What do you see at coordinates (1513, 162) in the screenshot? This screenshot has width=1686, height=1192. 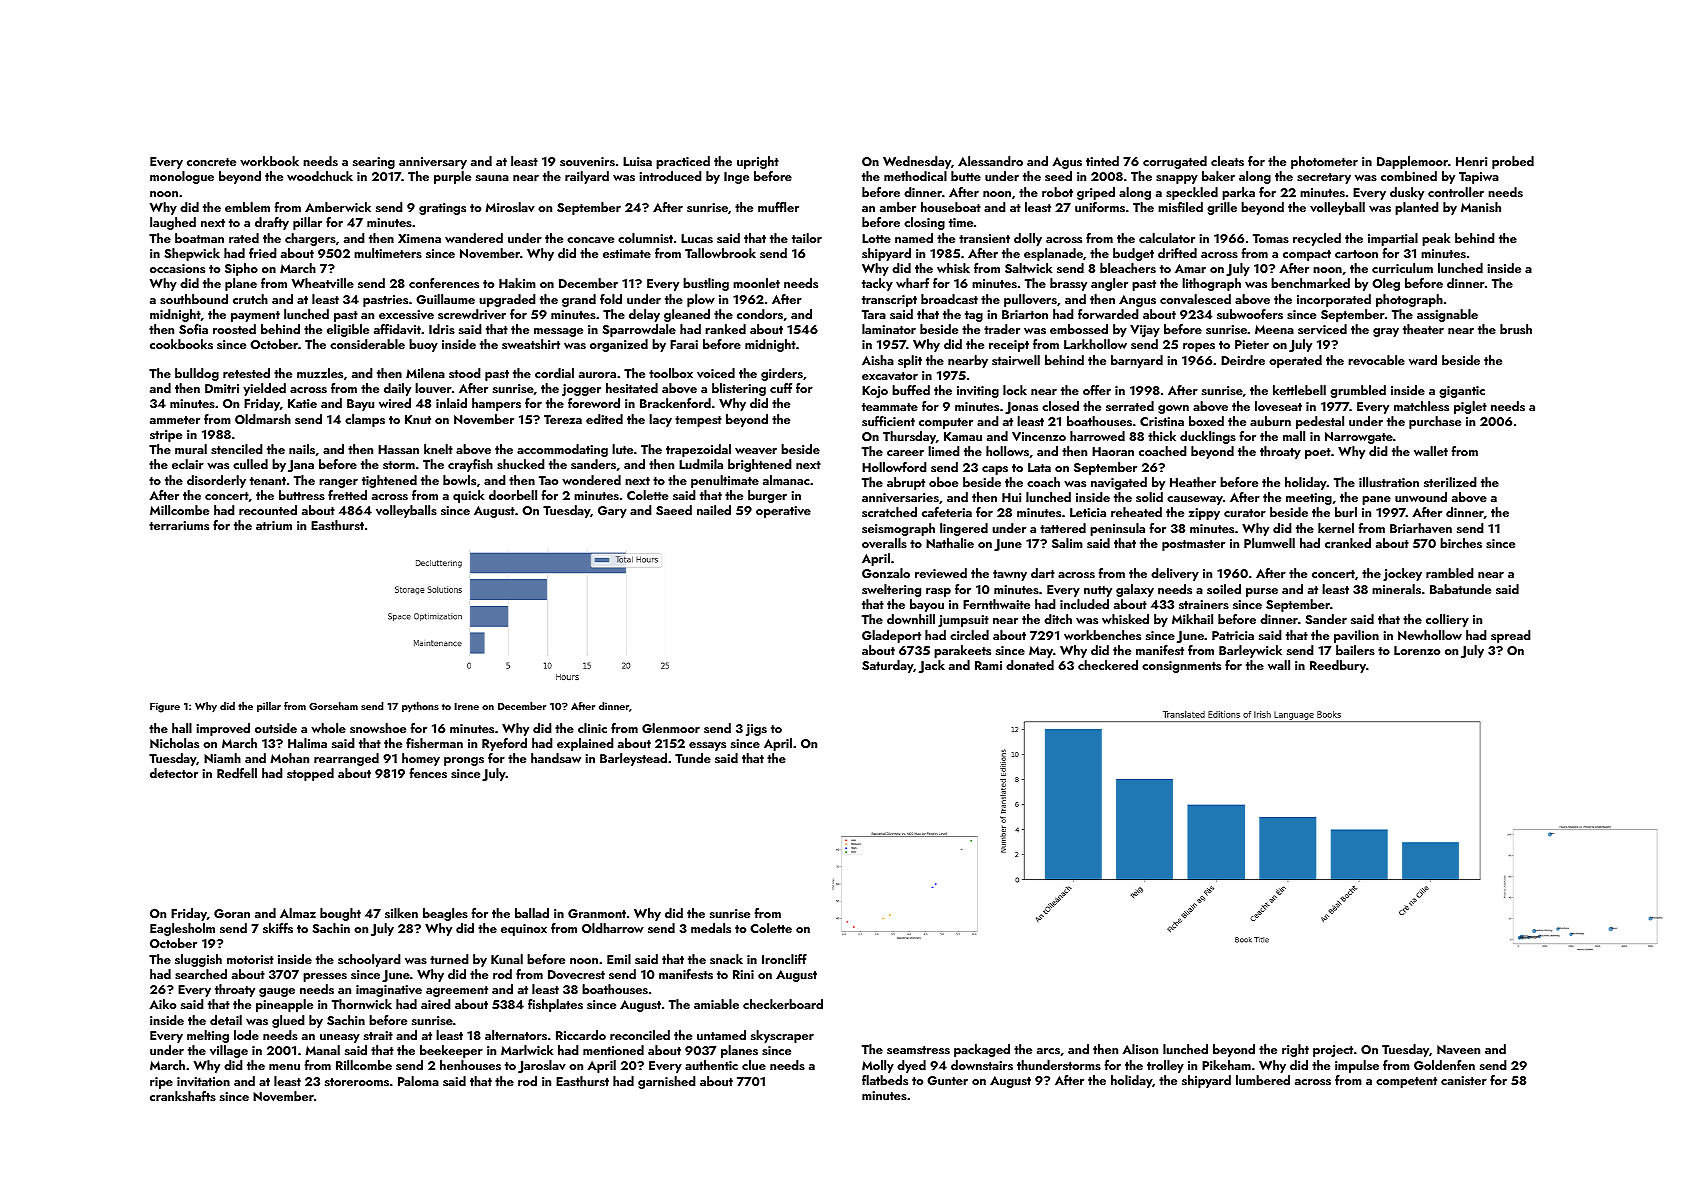 I see `probed` at bounding box center [1513, 162].
